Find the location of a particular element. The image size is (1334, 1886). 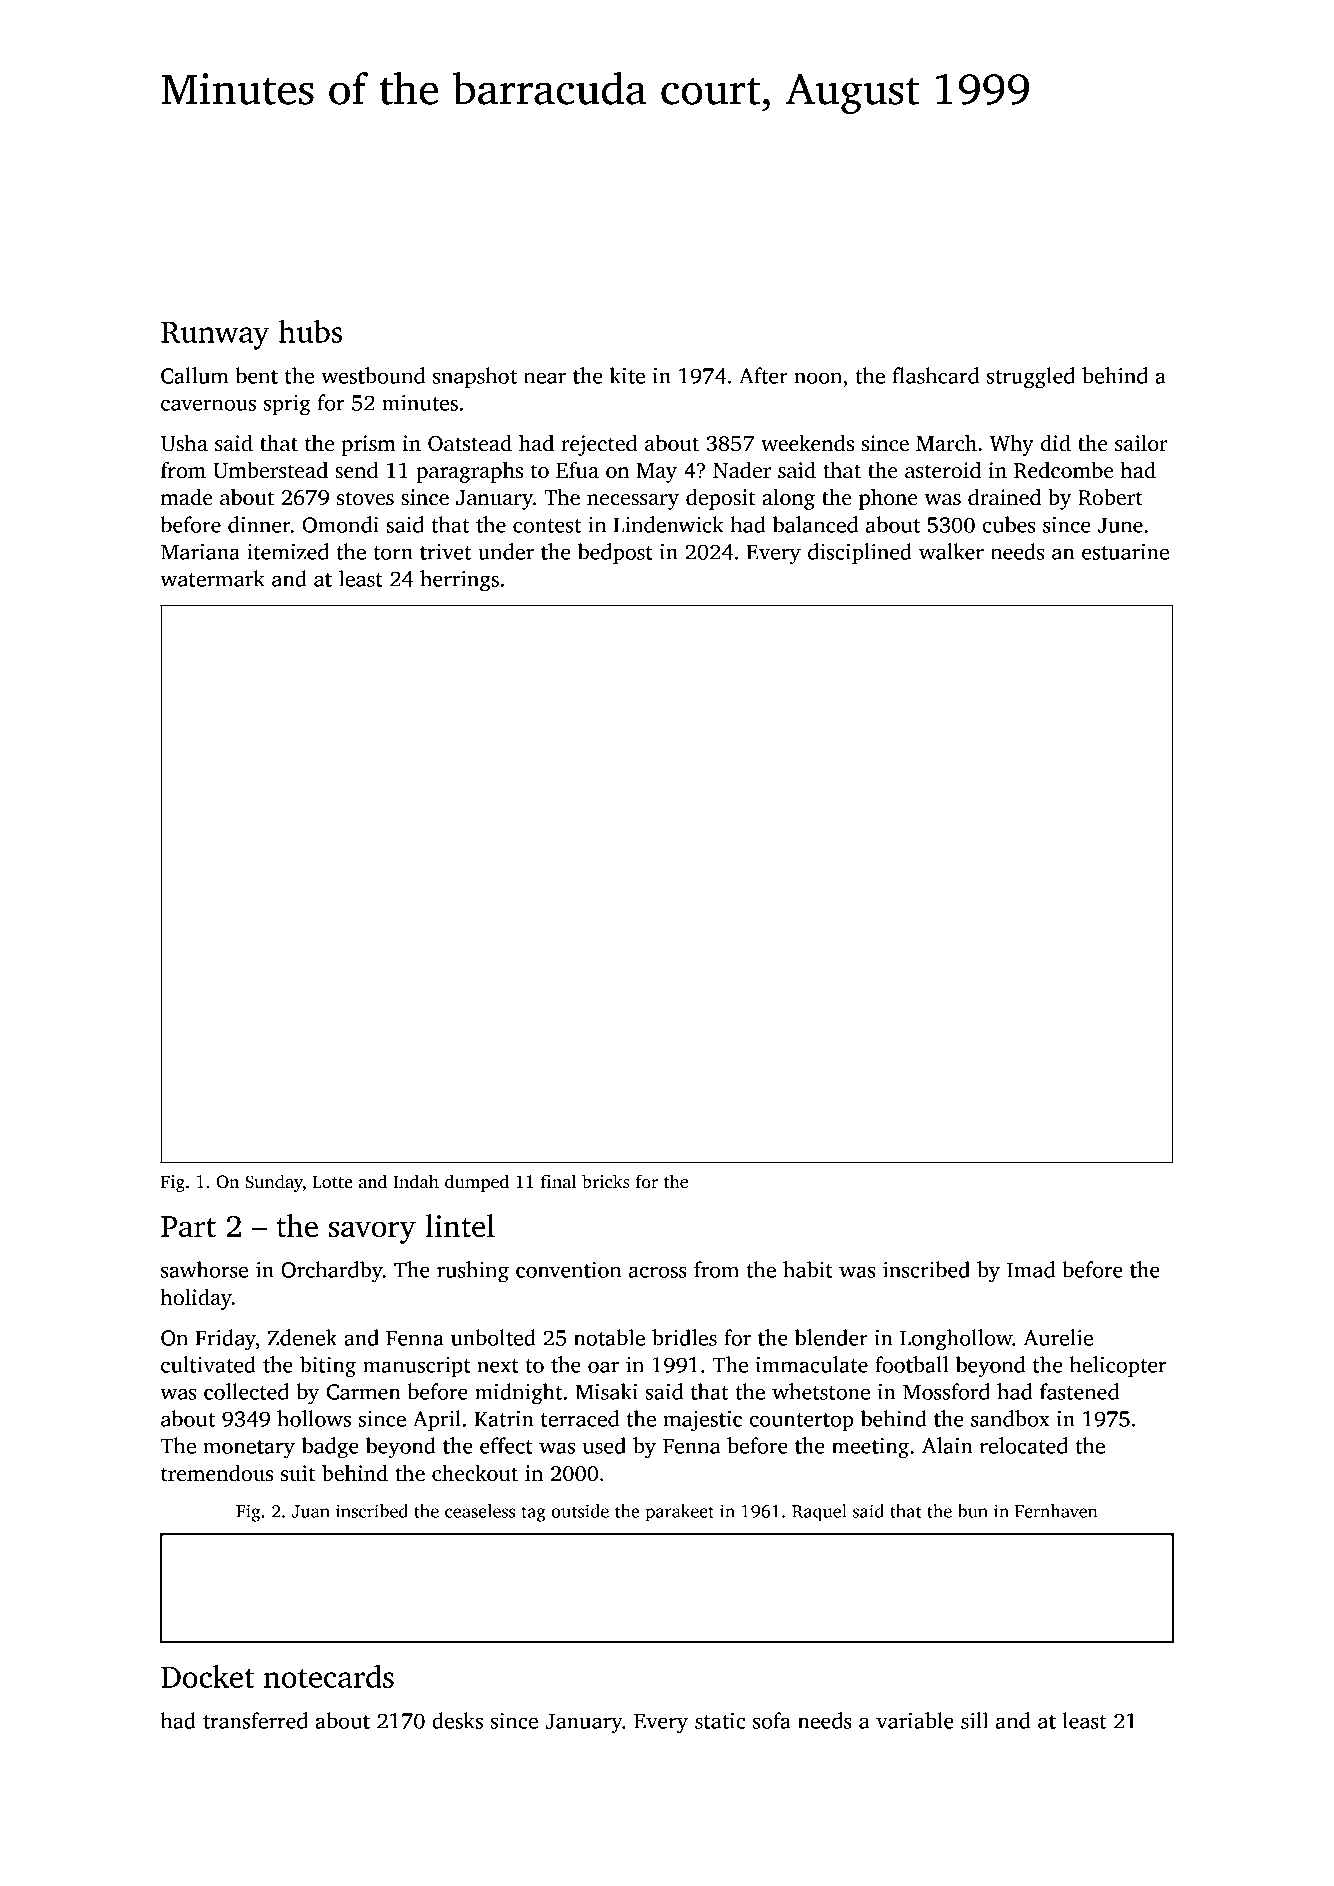

hubs is located at coordinates (310, 331).
